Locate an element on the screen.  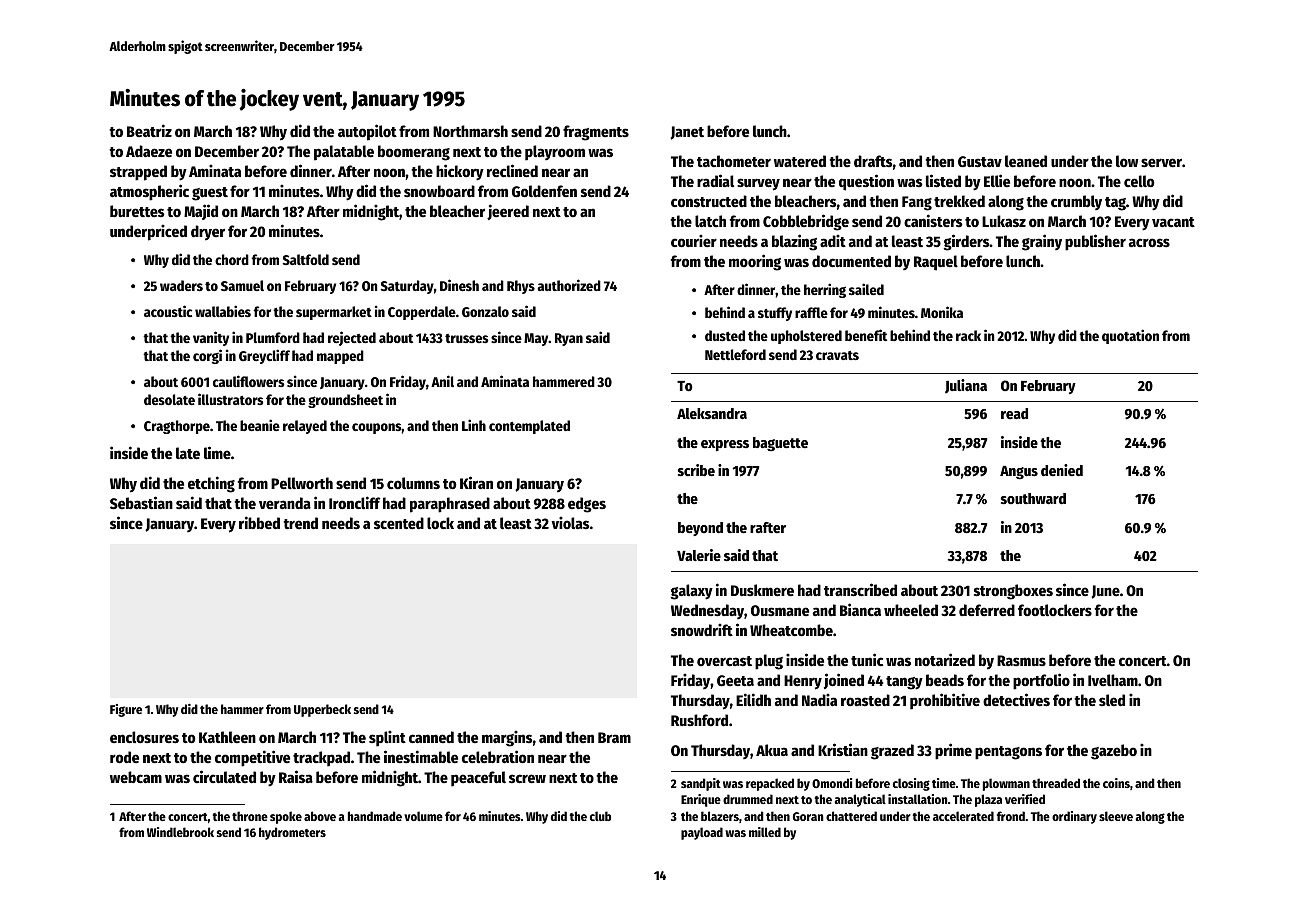
southward is located at coordinates (1033, 498).
